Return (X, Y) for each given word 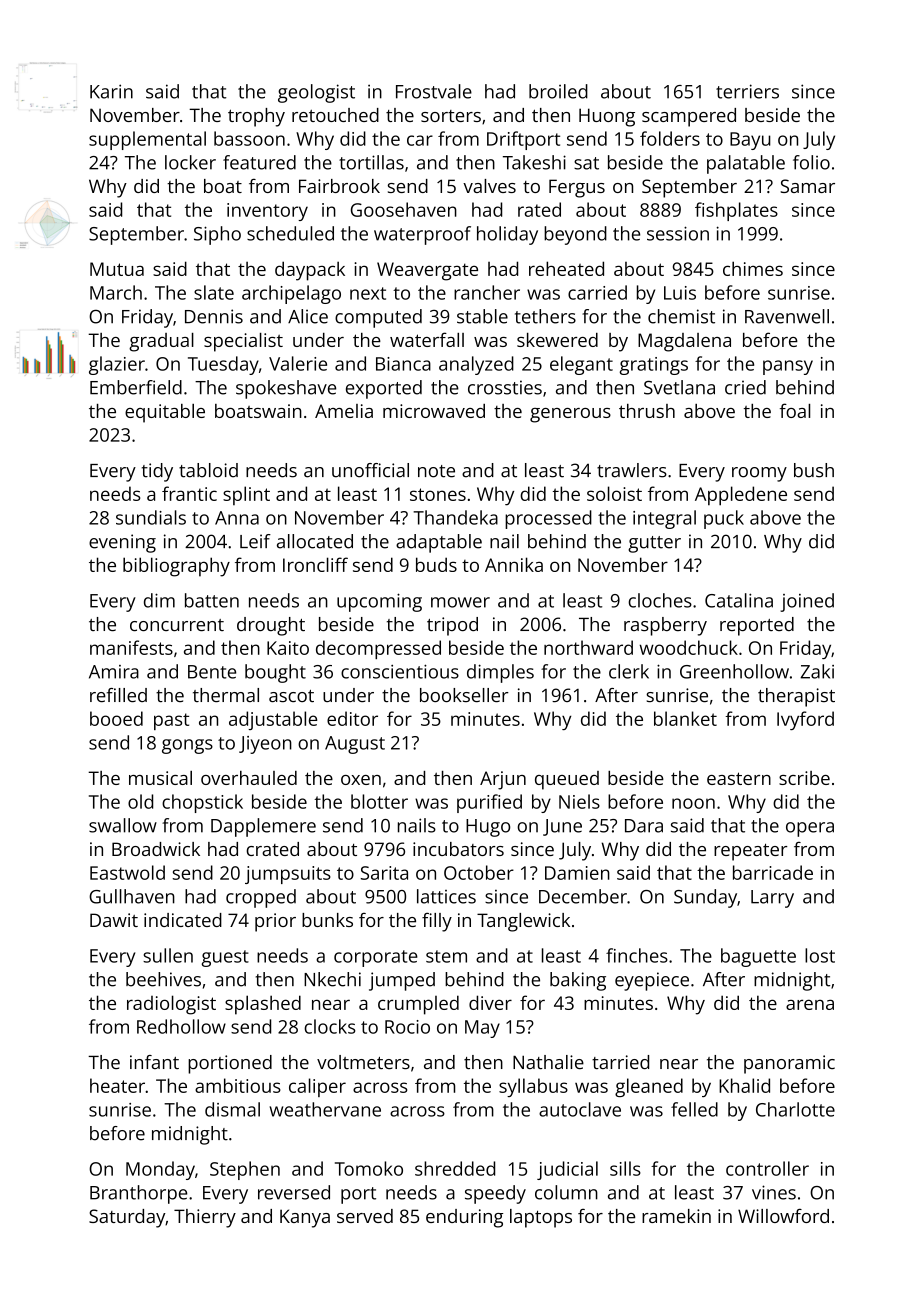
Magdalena (684, 342)
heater (117, 1085)
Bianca (403, 364)
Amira (114, 672)
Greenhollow (734, 671)
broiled (558, 91)
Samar (807, 186)
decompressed (378, 649)
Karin (111, 91)
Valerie (298, 363)
